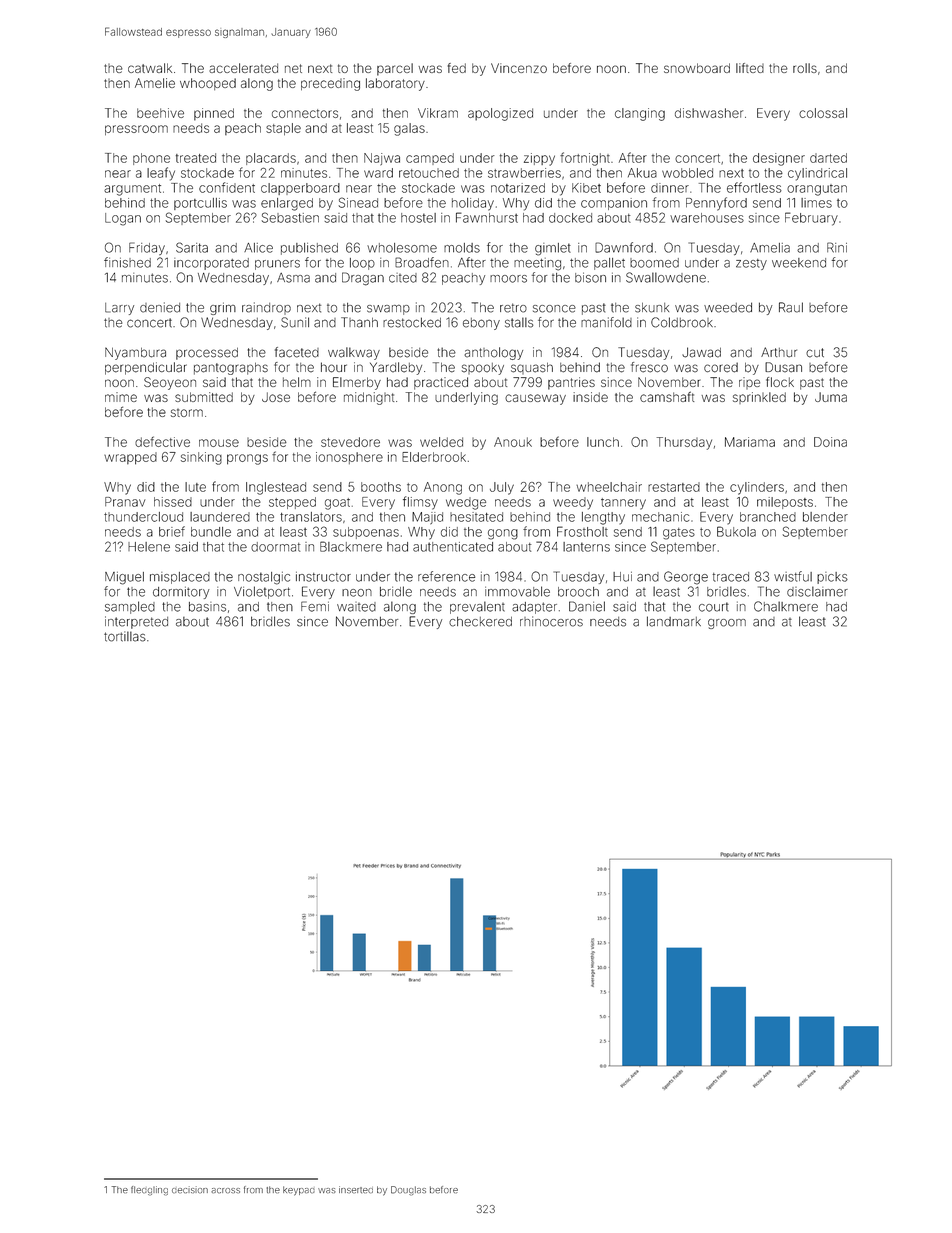 The width and height of the screenshot is (952, 1233). Describe the element at coordinates (124, 578) in the screenshot. I see `Miguel` at that location.
